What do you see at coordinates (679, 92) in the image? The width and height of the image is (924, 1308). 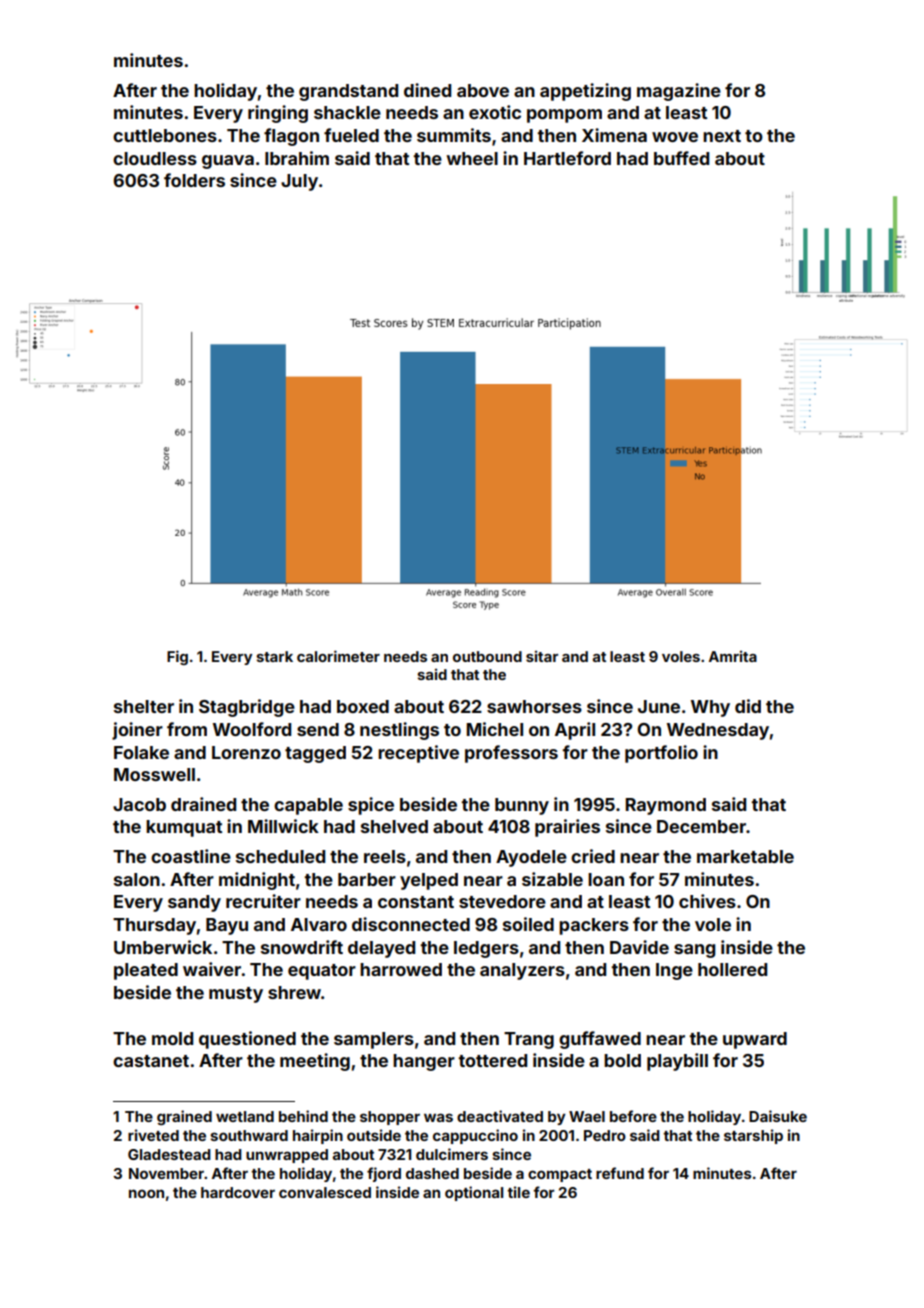 I see `magazine` at bounding box center [679, 92].
